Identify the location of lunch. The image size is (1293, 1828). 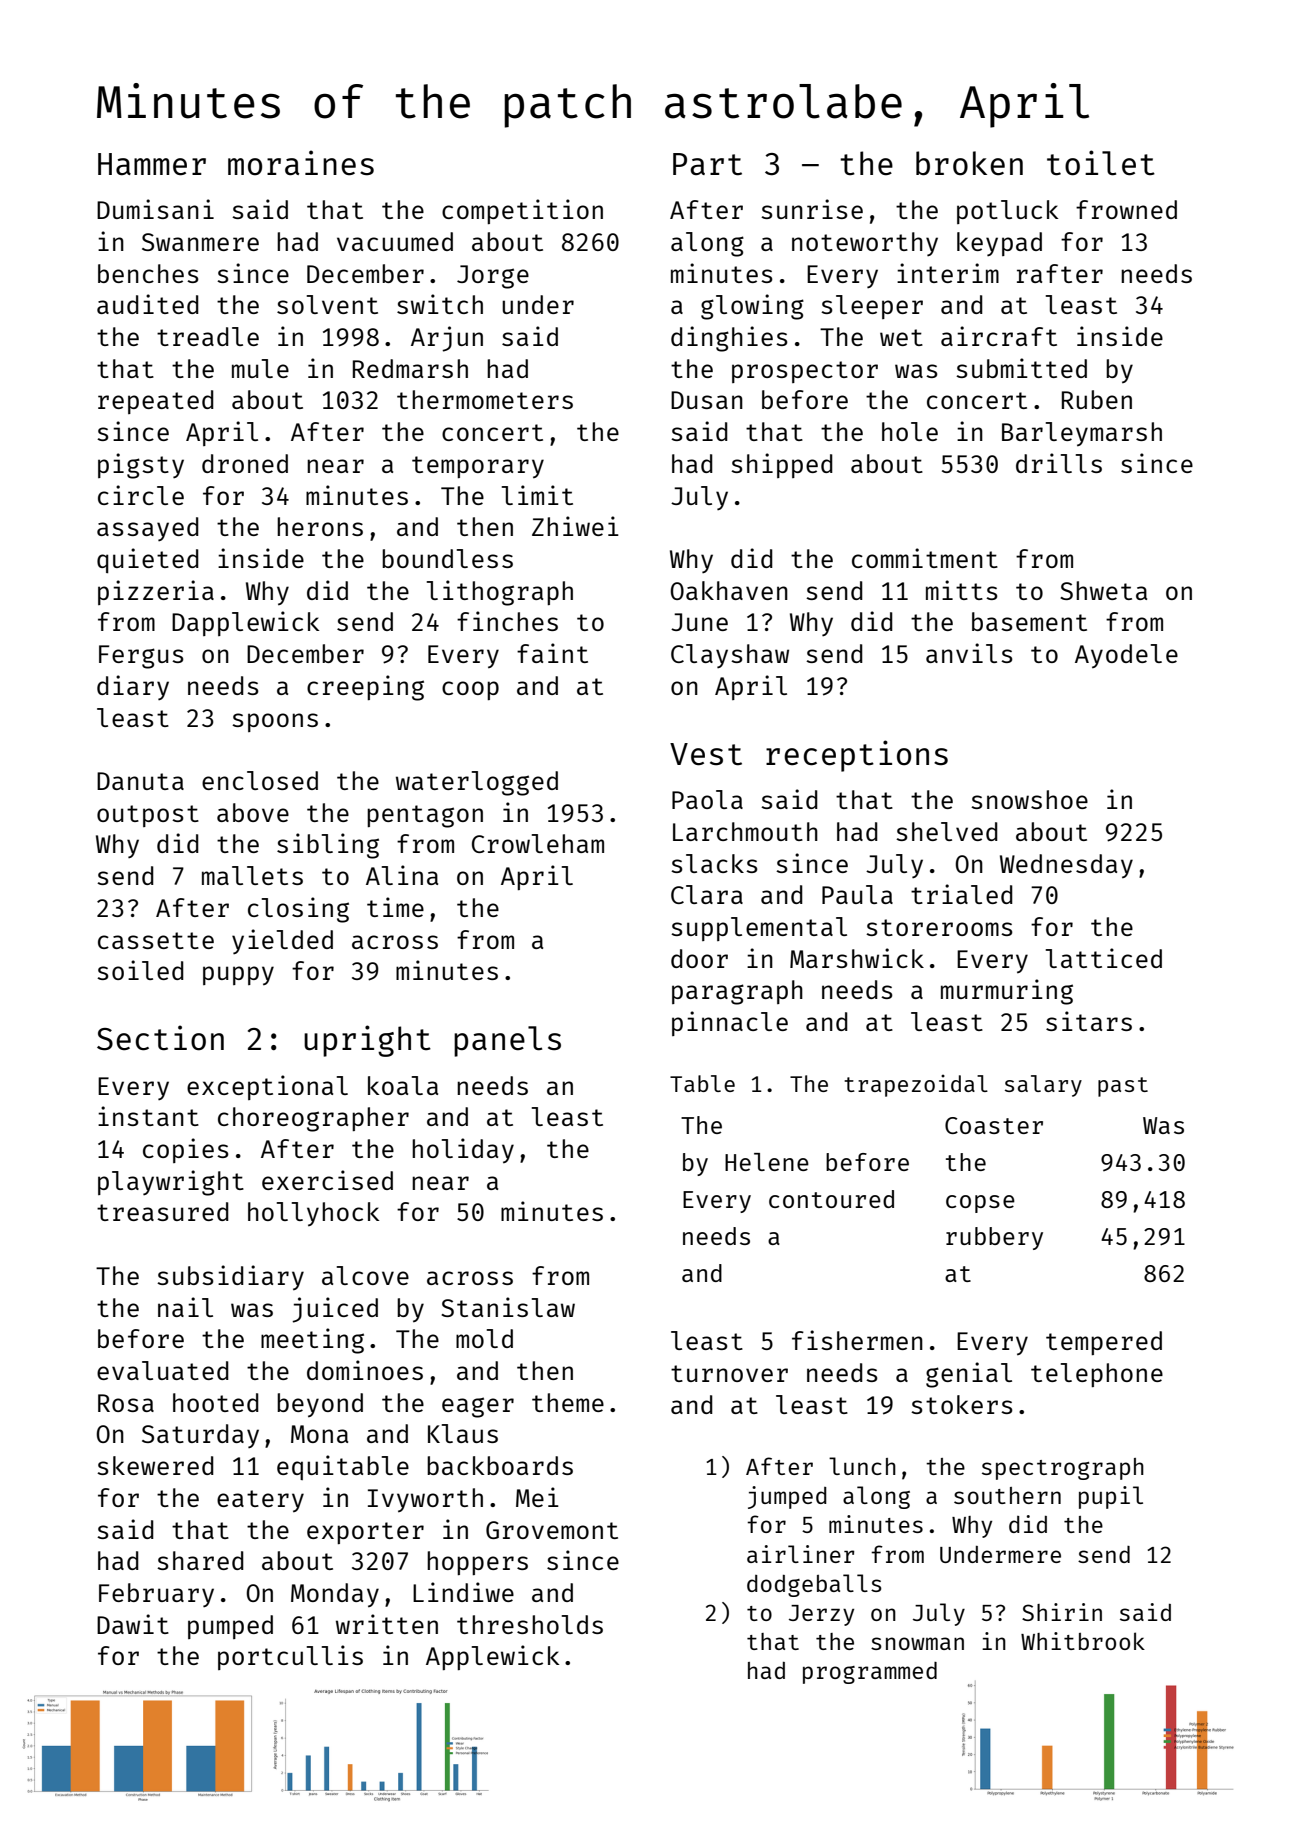
(862, 1466).
